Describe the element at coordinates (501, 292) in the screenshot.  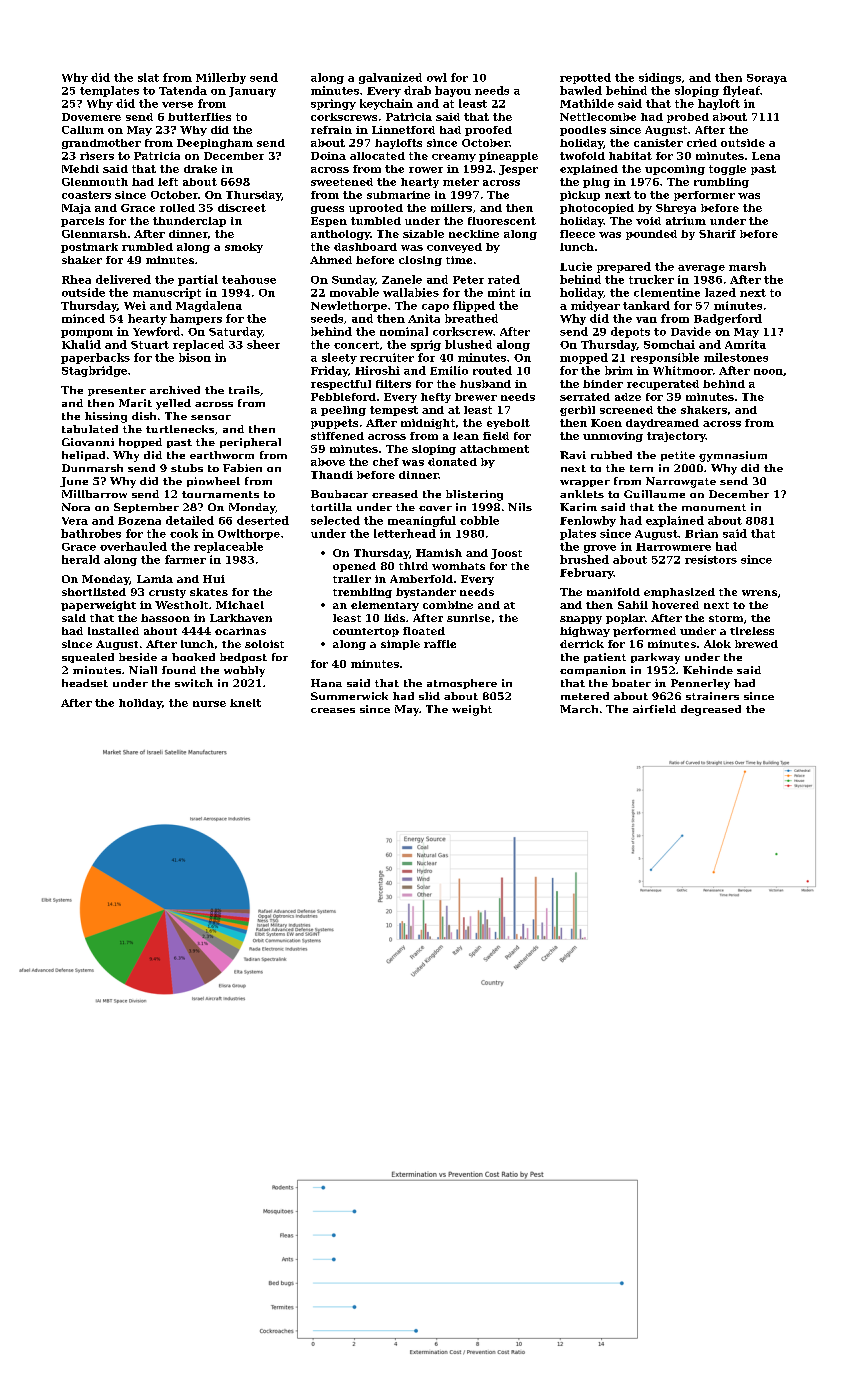
I see `mint` at that location.
